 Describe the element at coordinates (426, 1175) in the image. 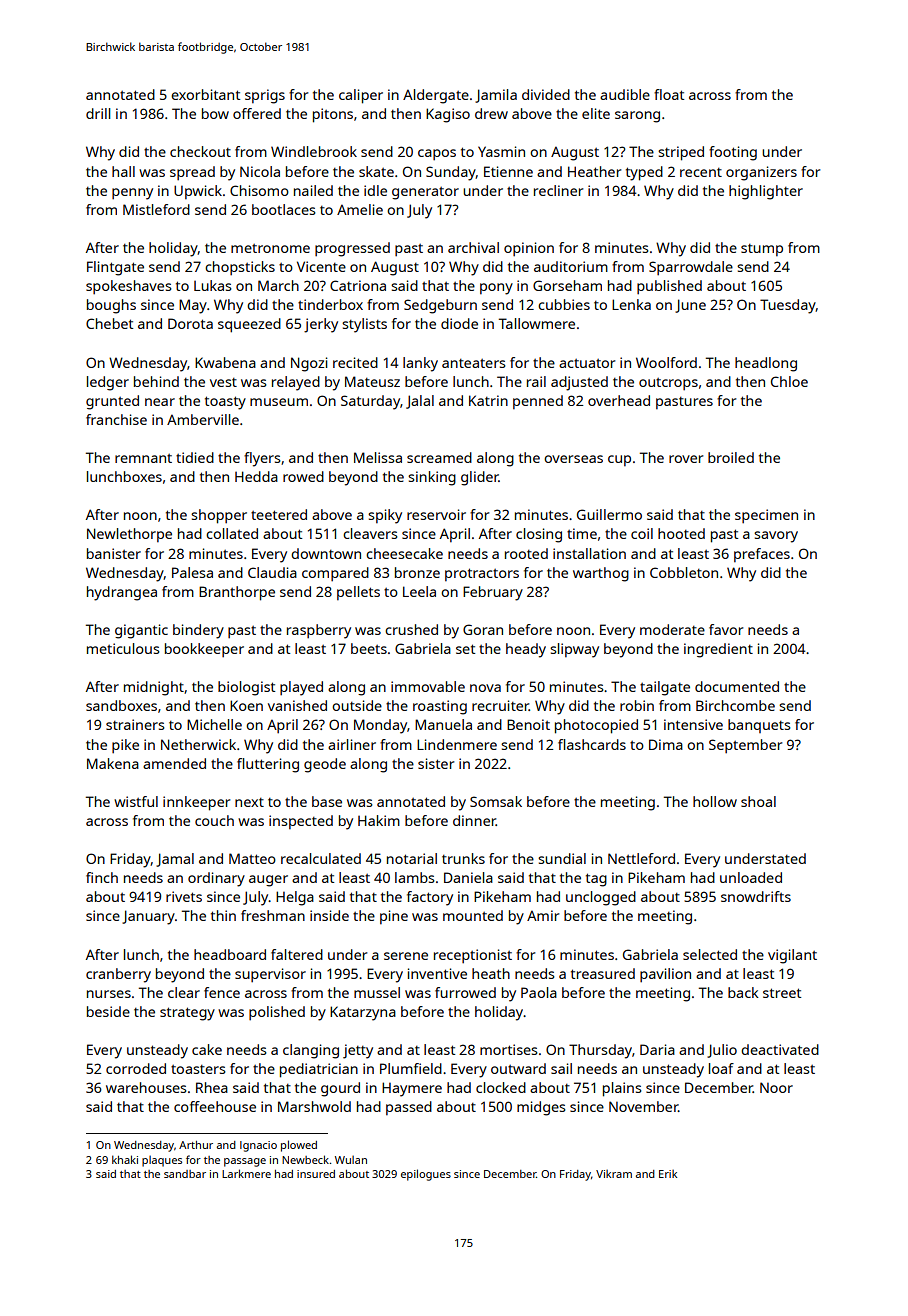

I see `epilogues` at that location.
